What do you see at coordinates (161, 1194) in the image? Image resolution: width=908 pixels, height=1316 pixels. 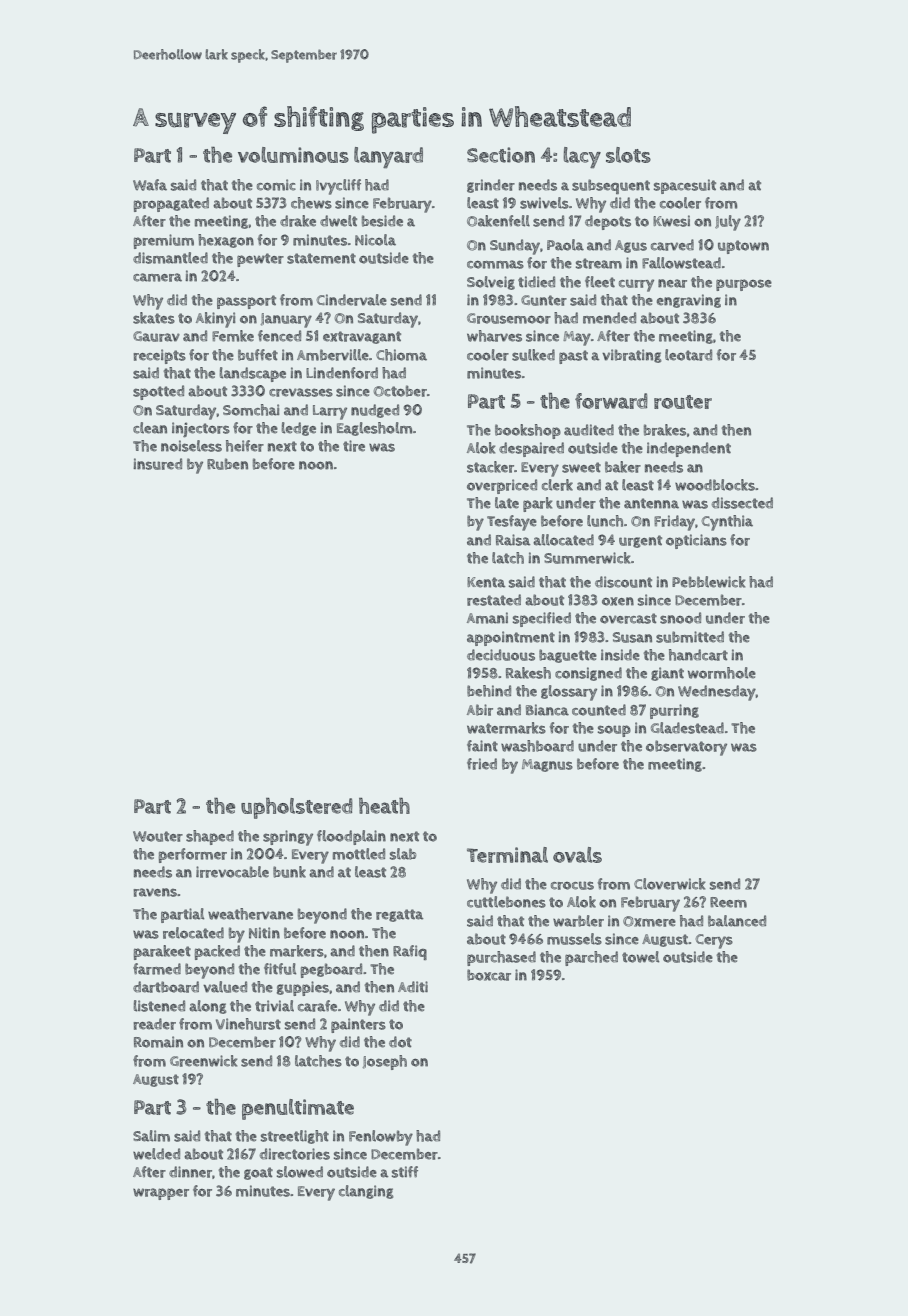 I see `wrapper` at bounding box center [161, 1194].
